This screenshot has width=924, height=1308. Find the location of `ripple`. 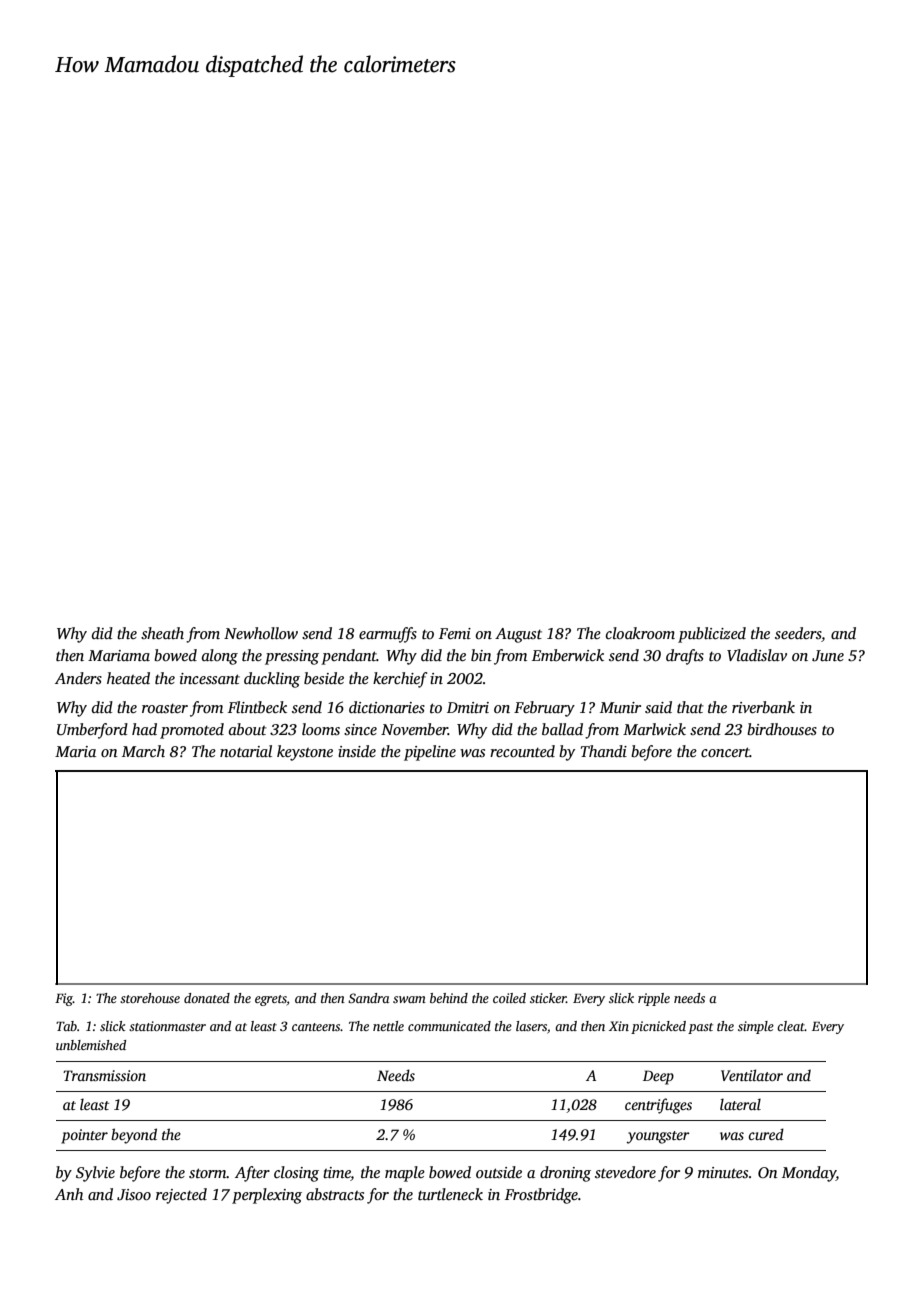

ripple is located at coordinates (654, 999).
